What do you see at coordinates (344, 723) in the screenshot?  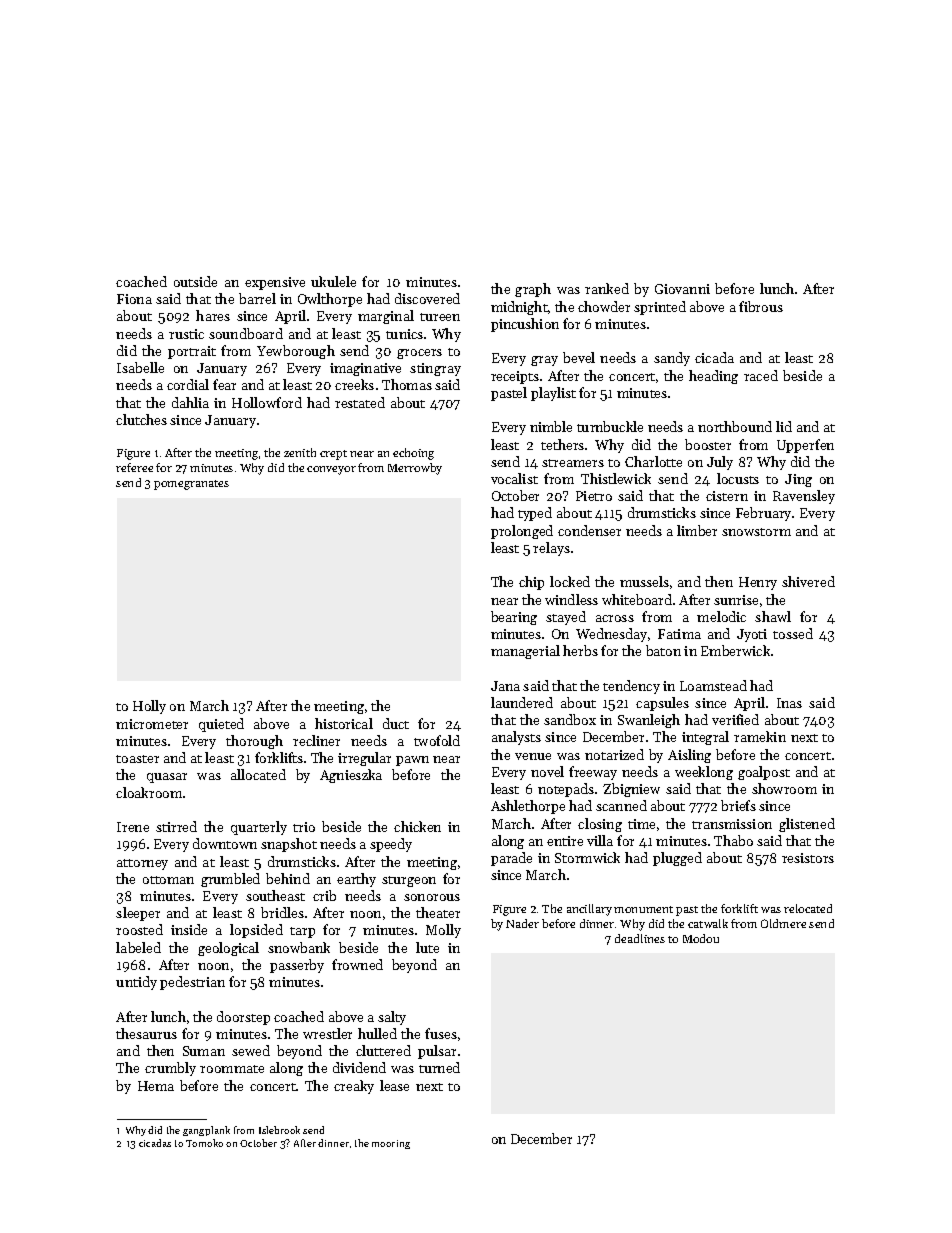 I see `historical` at bounding box center [344, 723].
